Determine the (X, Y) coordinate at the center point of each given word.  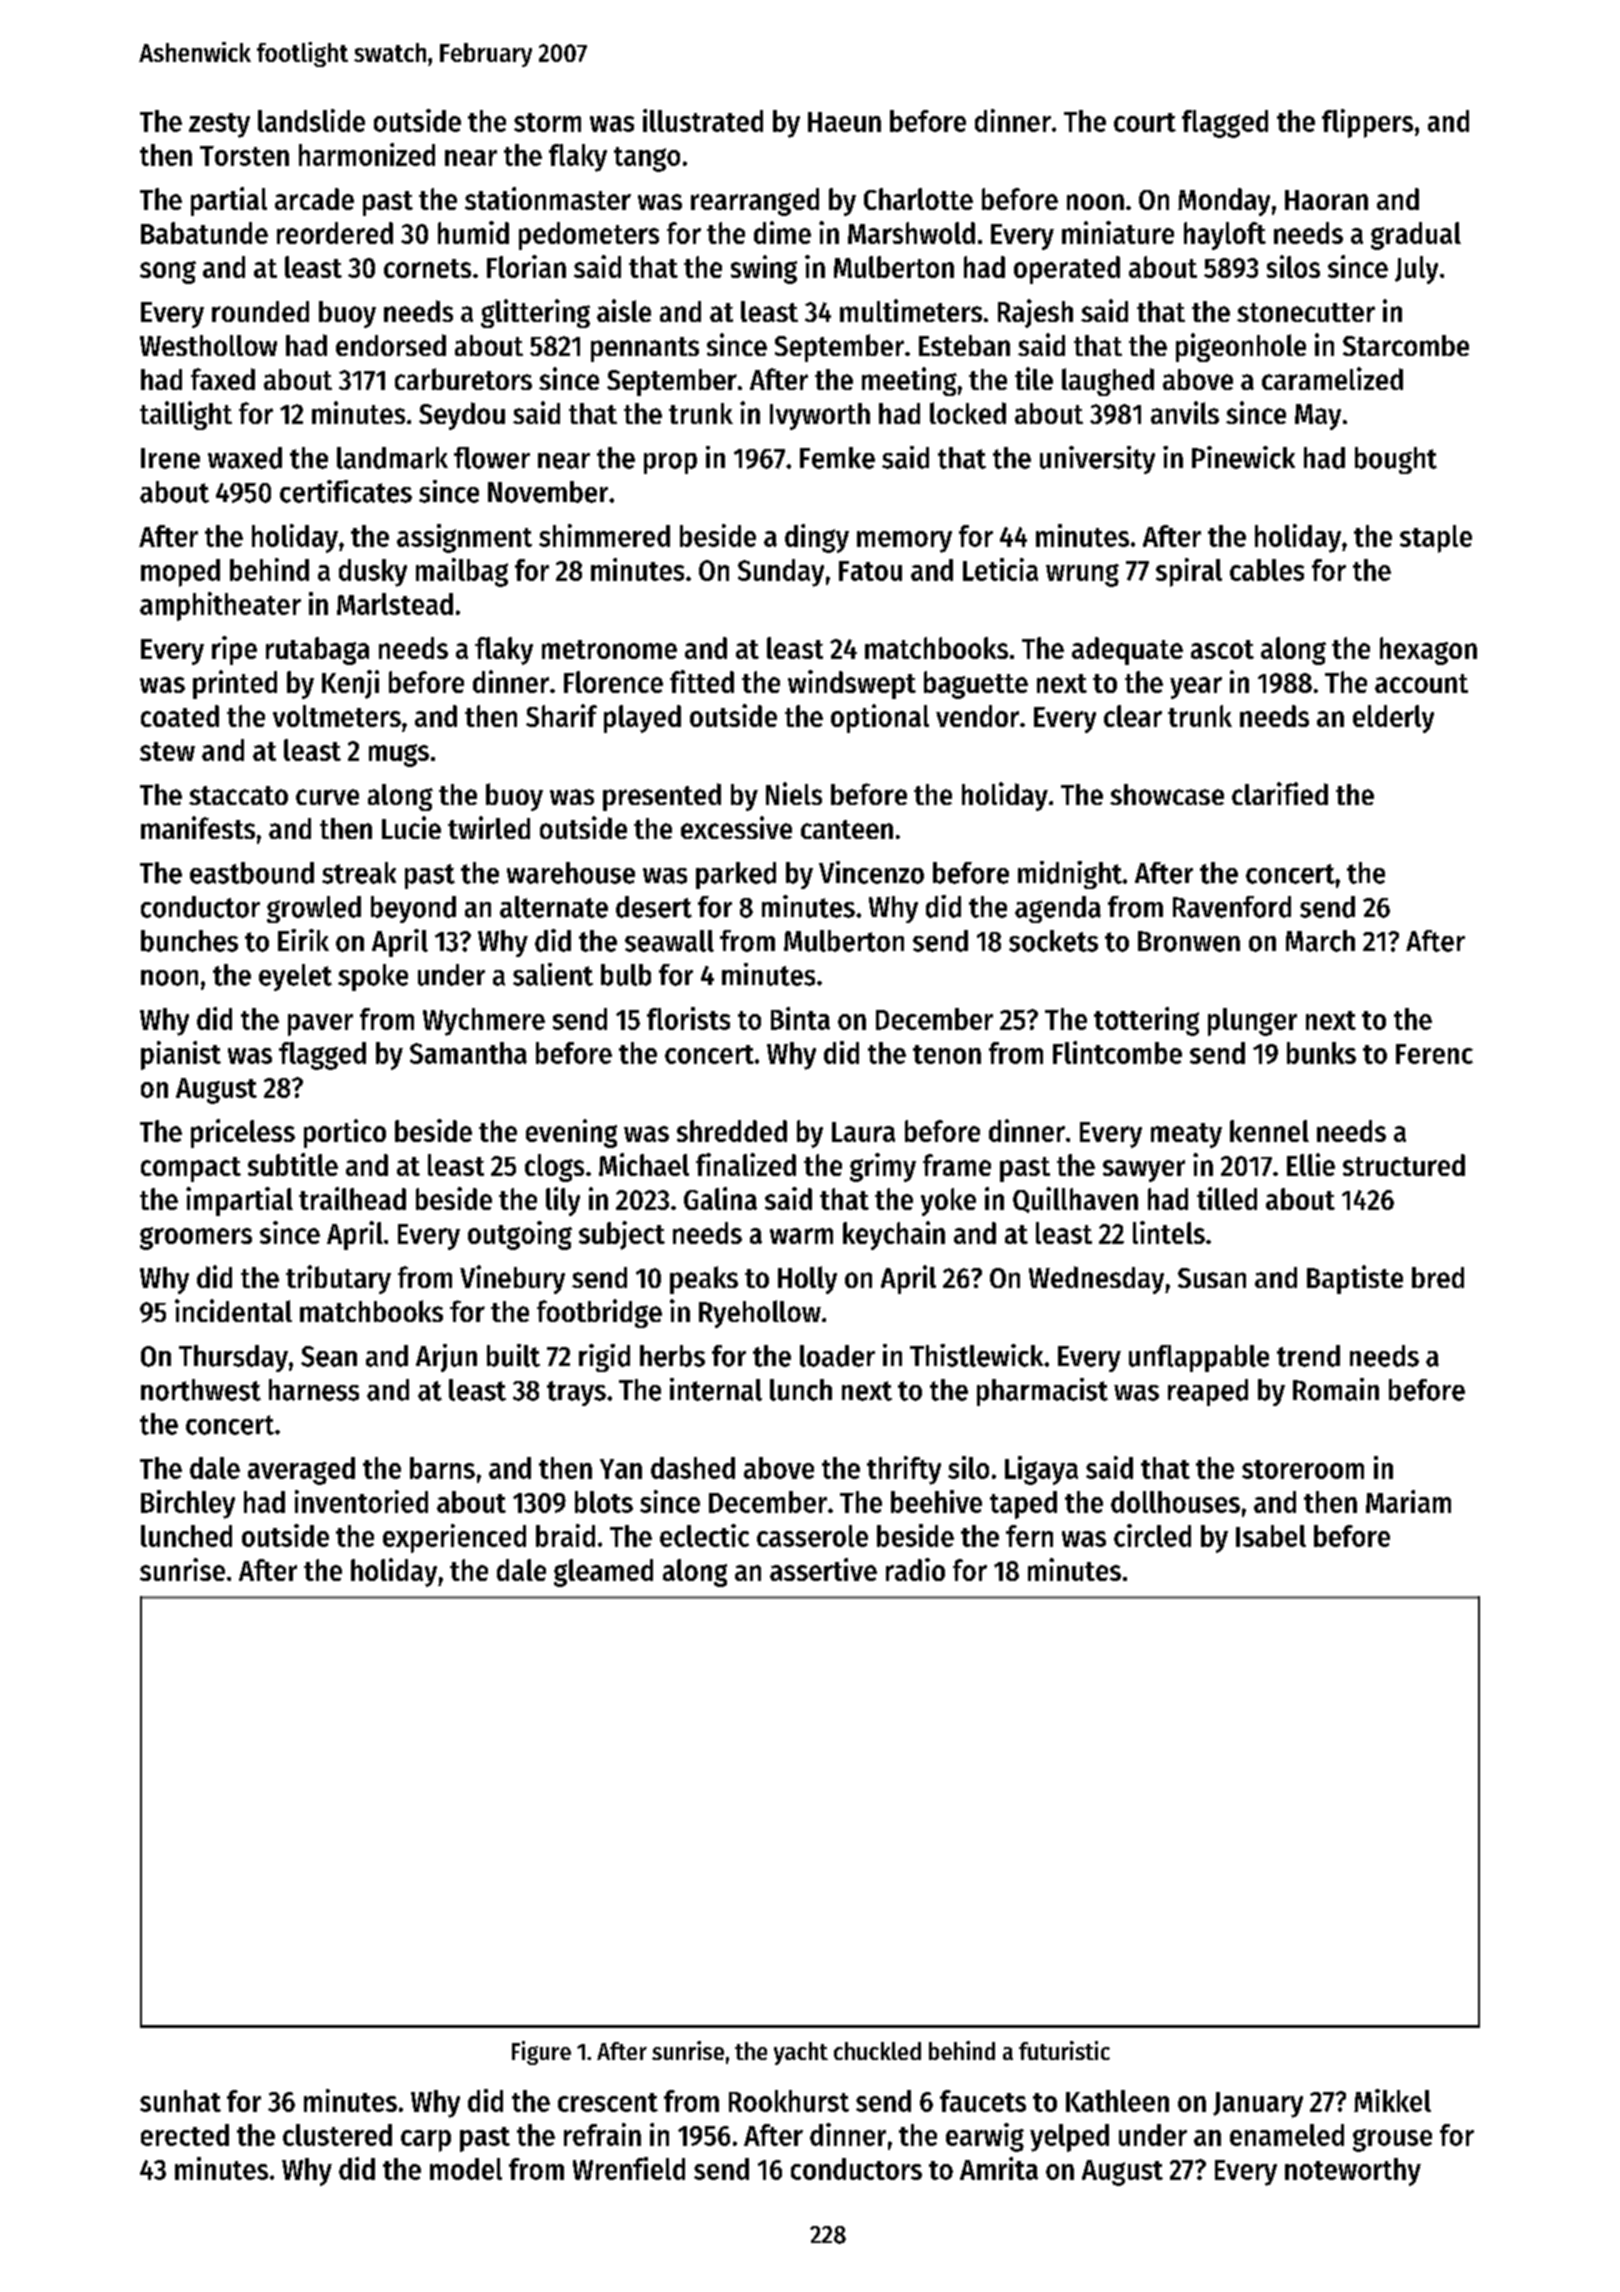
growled (314, 909)
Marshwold (911, 233)
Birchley (188, 1504)
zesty (219, 125)
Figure (541, 2053)
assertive (823, 1569)
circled (1152, 1535)
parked (736, 875)
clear (1133, 716)
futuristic (1064, 2050)
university (1097, 460)
